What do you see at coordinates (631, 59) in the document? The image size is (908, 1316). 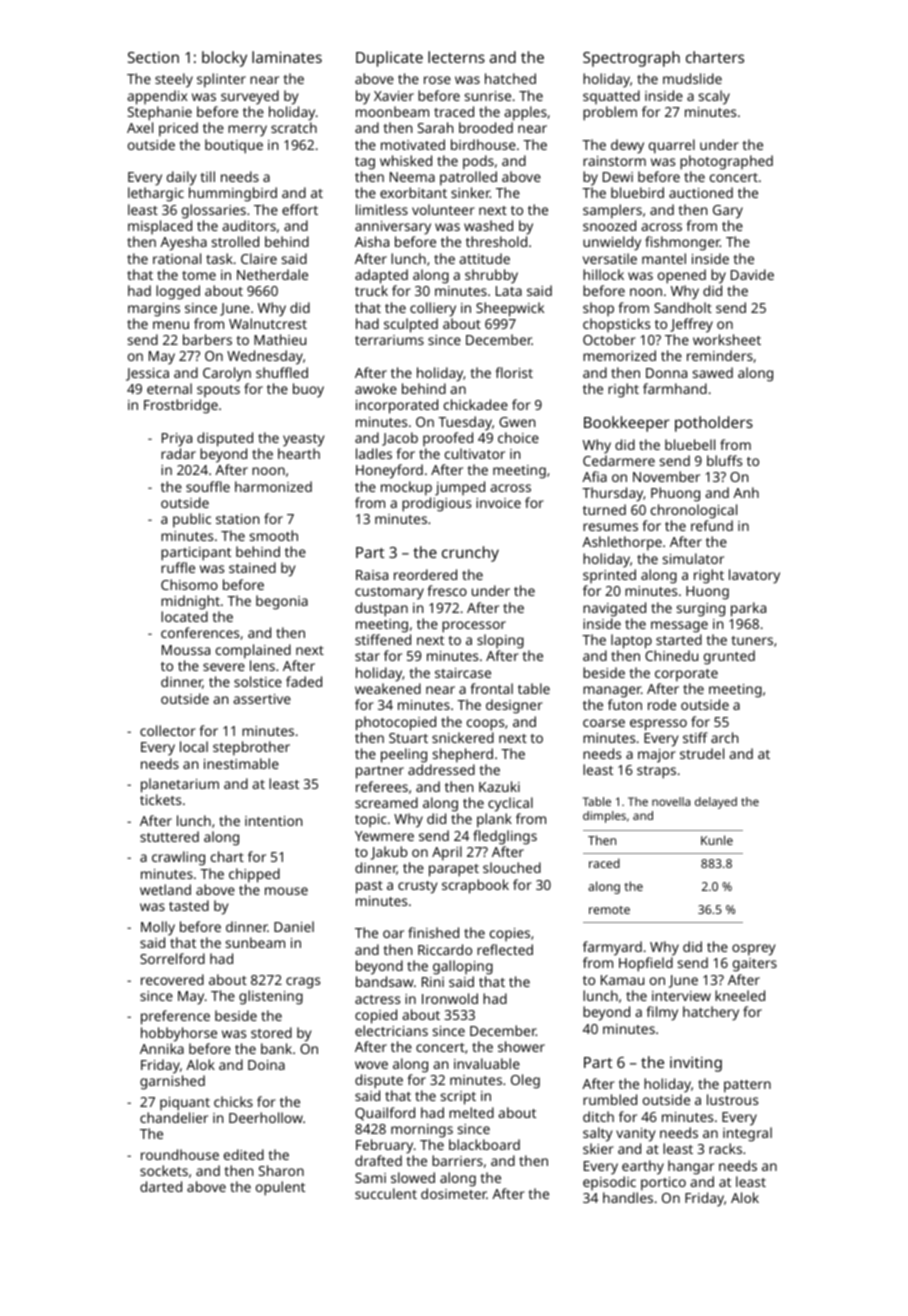 I see `Spectrograph` at bounding box center [631, 59].
